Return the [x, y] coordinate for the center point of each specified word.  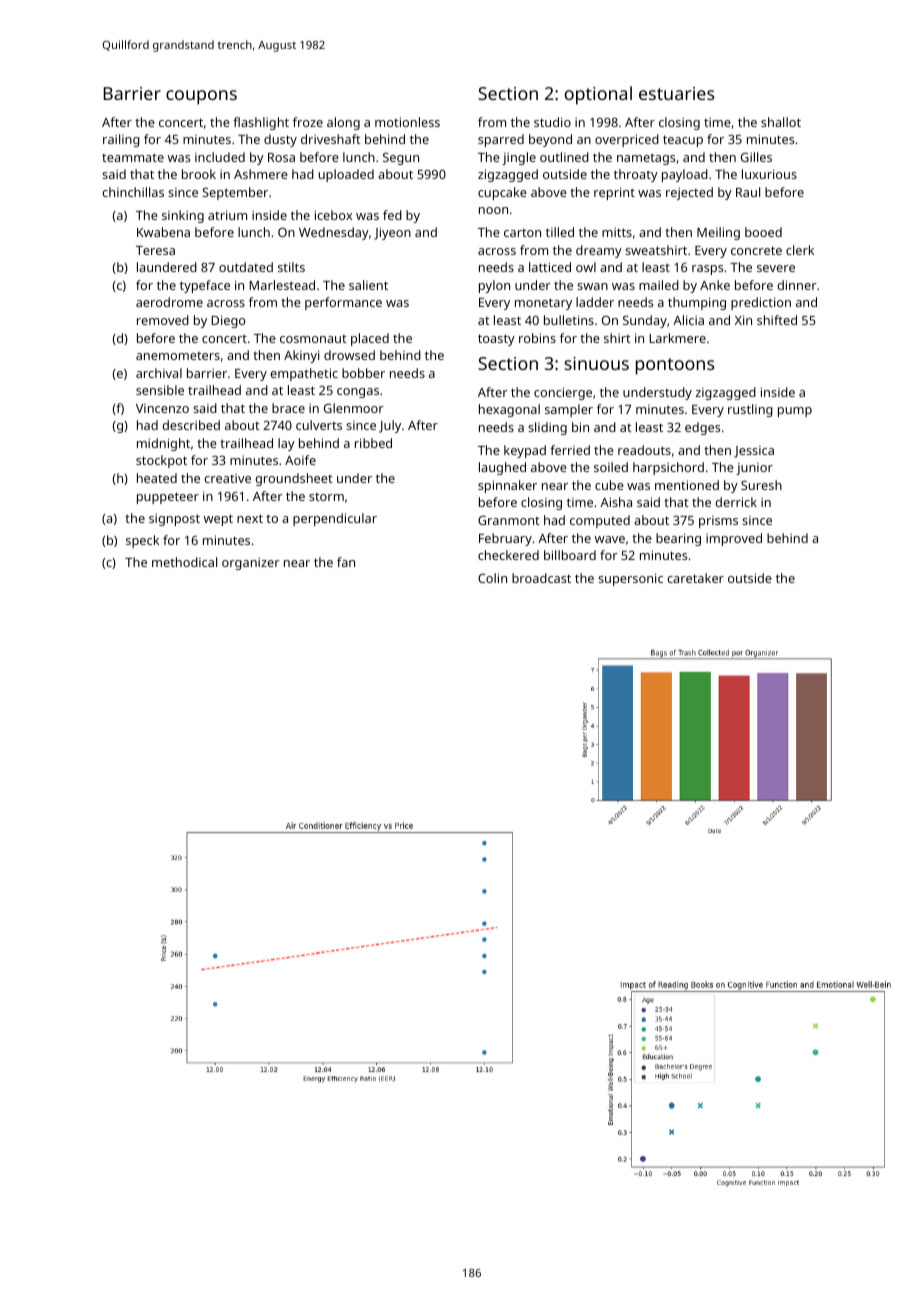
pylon [494, 286]
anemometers [178, 356]
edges [702, 428]
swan [592, 286]
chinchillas [133, 192]
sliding [547, 428]
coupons [201, 97]
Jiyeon [392, 233]
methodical [184, 562]
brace [288, 408]
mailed [659, 285]
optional [598, 95]
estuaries [677, 93]
